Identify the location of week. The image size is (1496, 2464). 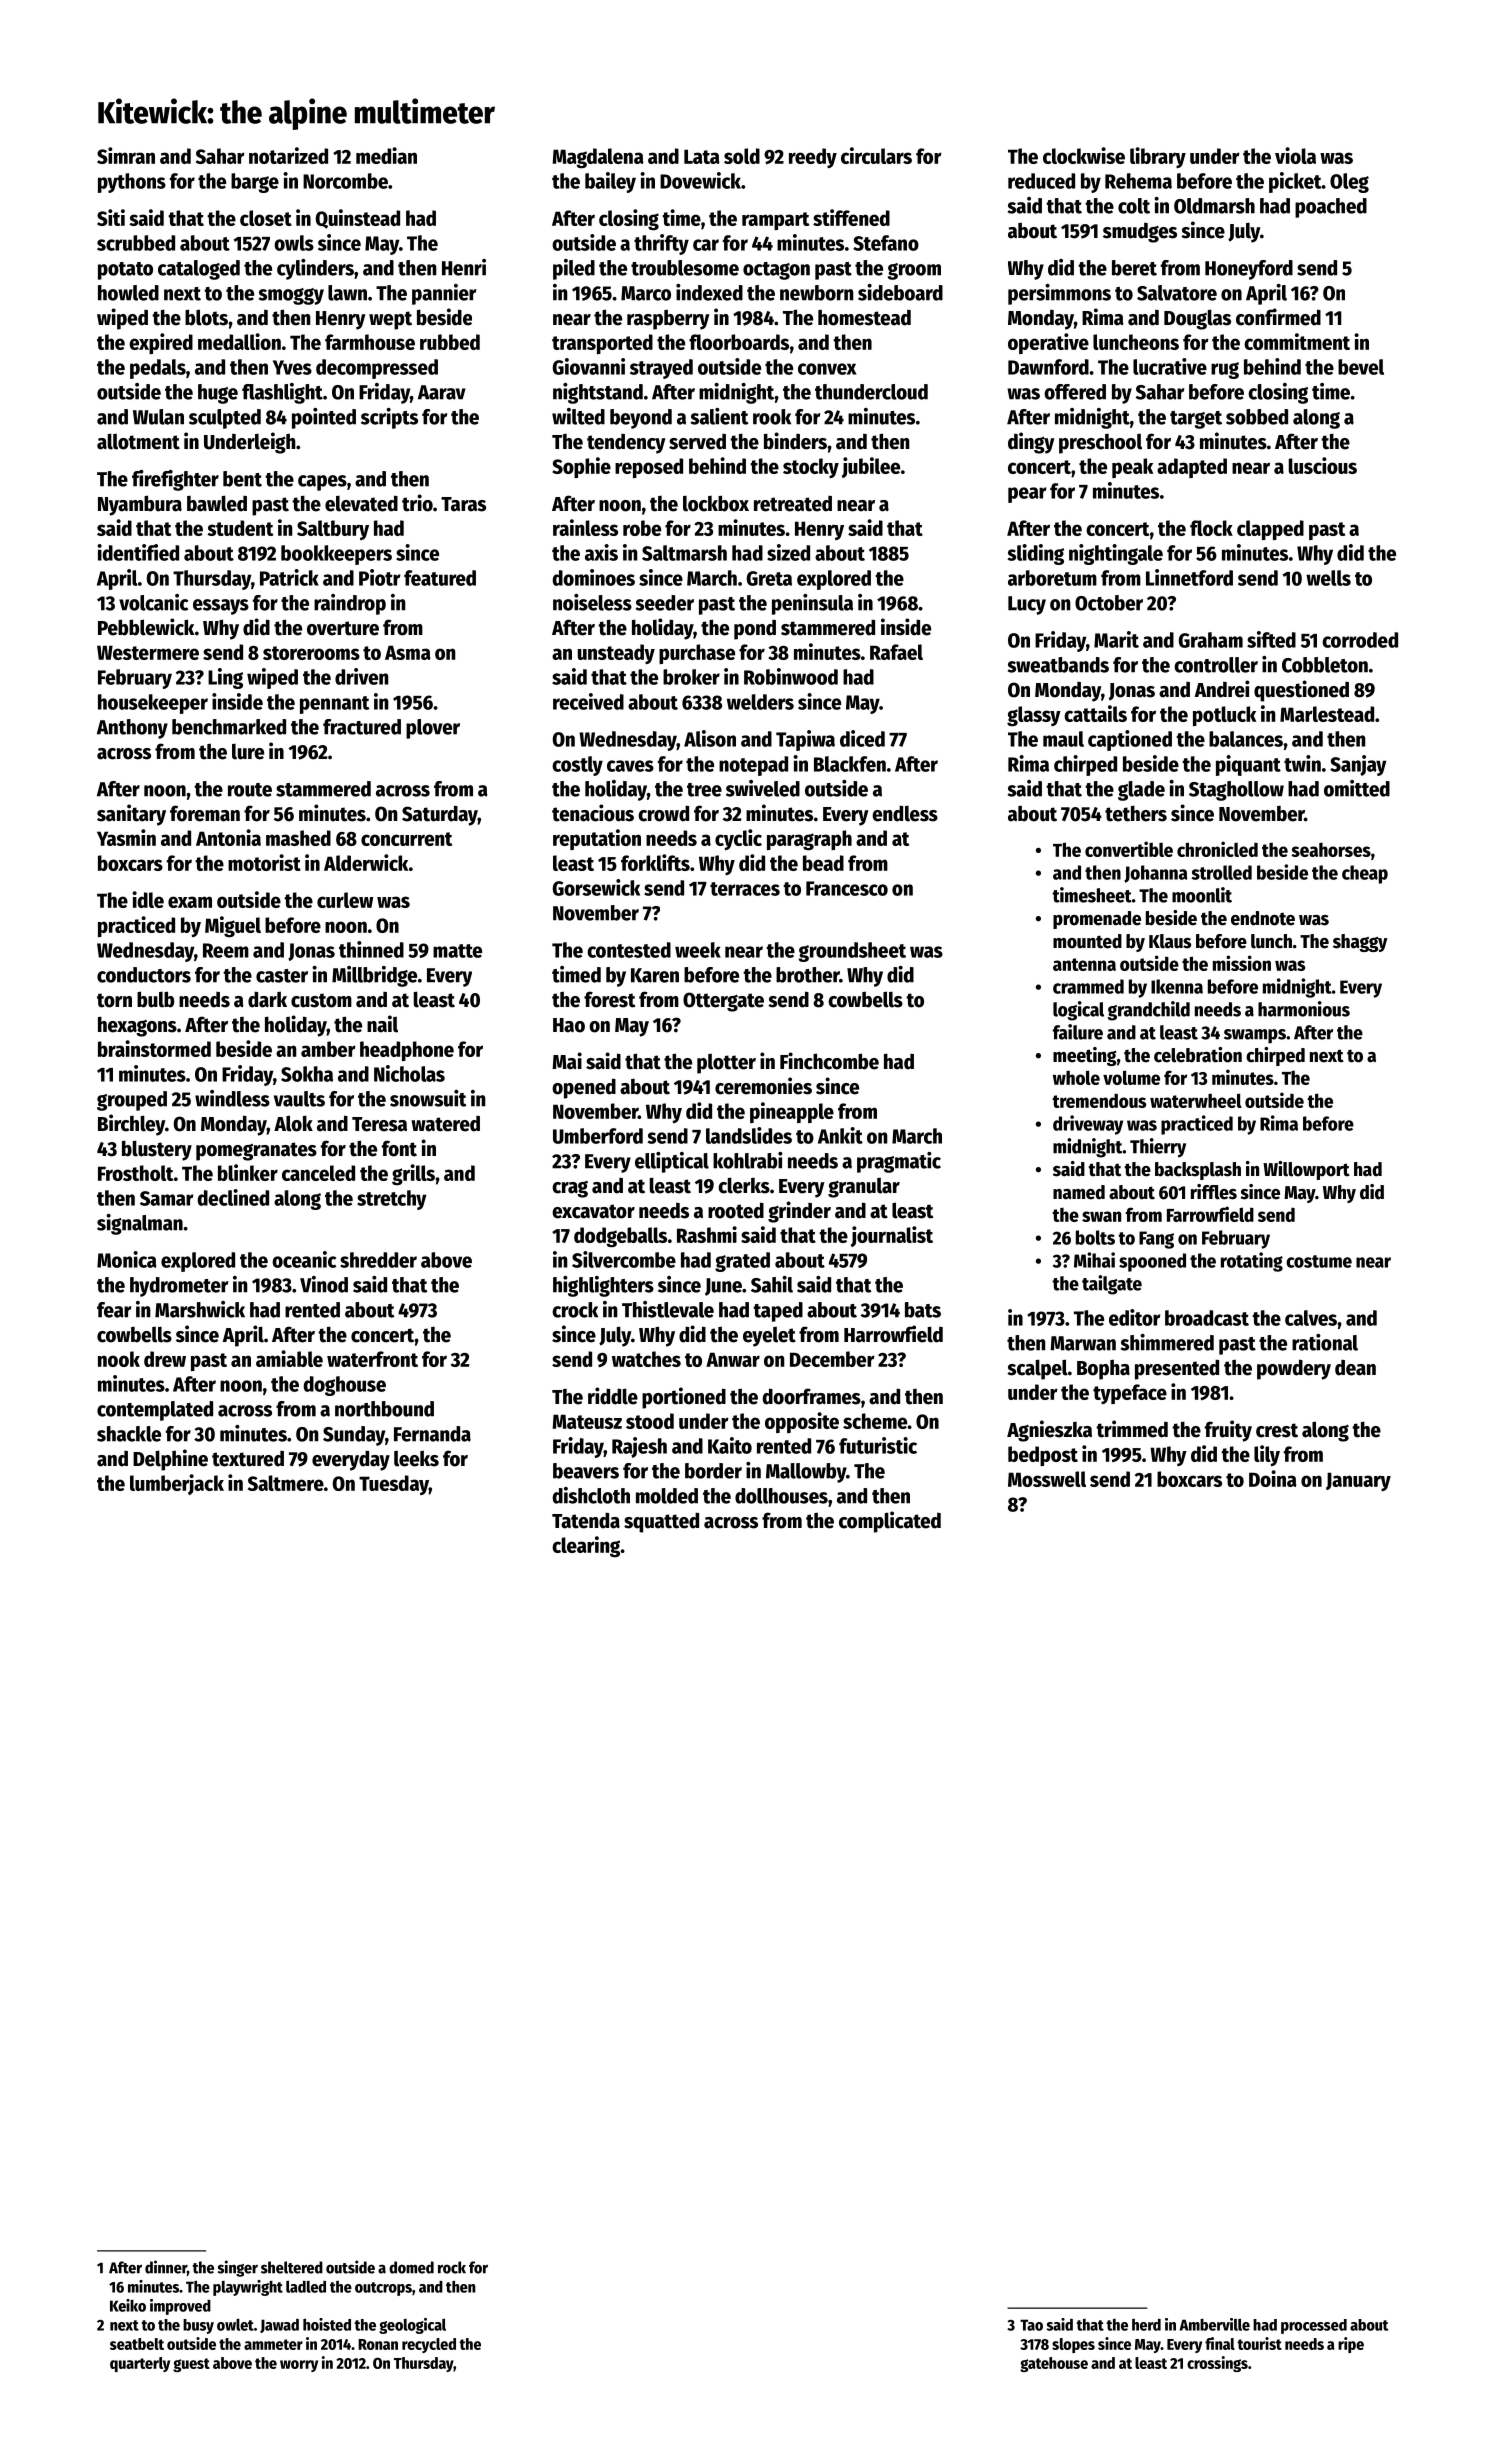
(698, 950).
